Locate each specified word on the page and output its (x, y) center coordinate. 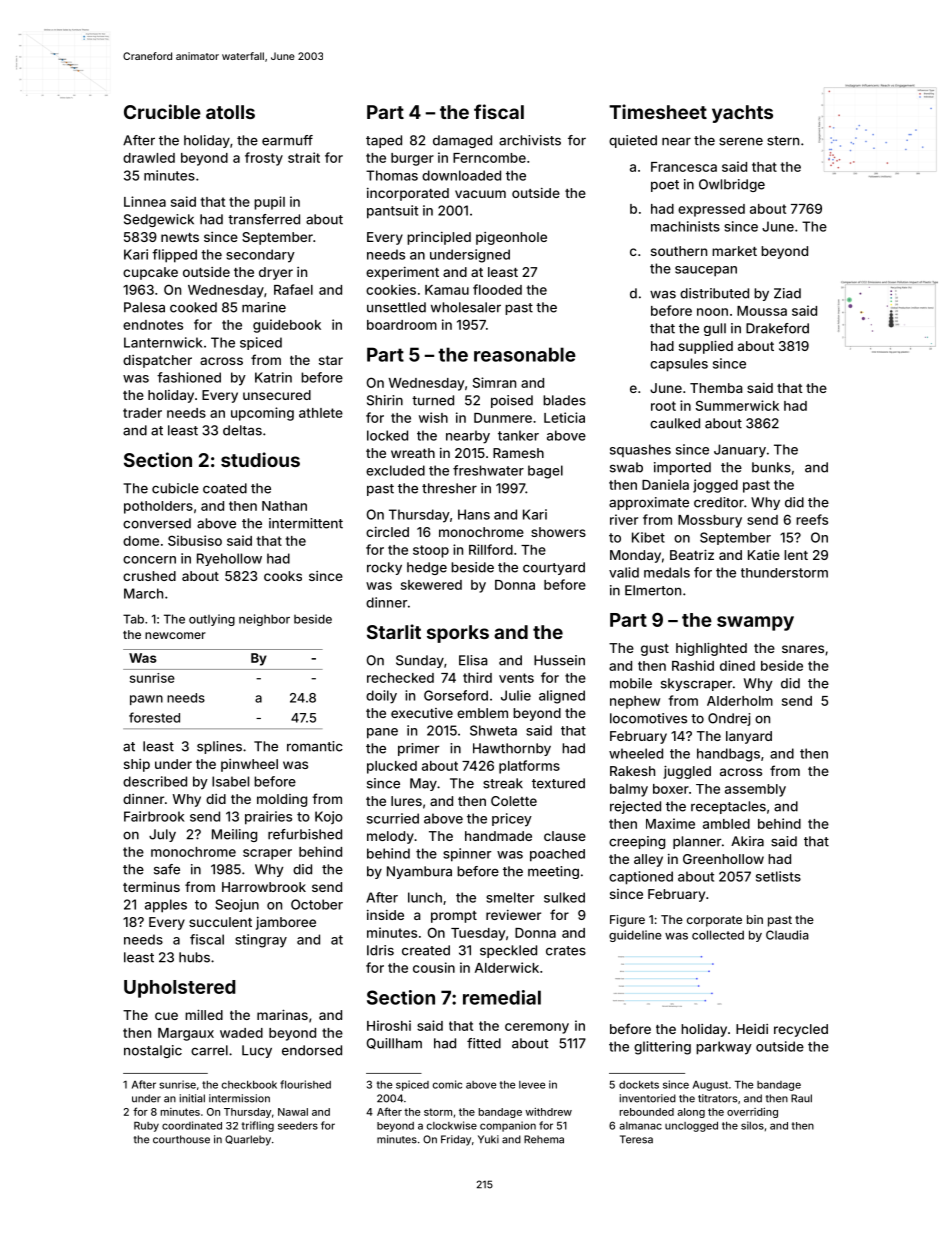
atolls (230, 112)
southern (679, 251)
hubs (194, 957)
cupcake (150, 273)
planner (697, 842)
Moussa (762, 311)
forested (154, 717)
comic (447, 1084)
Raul (801, 1098)
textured (558, 783)
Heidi (752, 1029)
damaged (462, 141)
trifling (258, 1126)
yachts (742, 114)
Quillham (394, 1043)
